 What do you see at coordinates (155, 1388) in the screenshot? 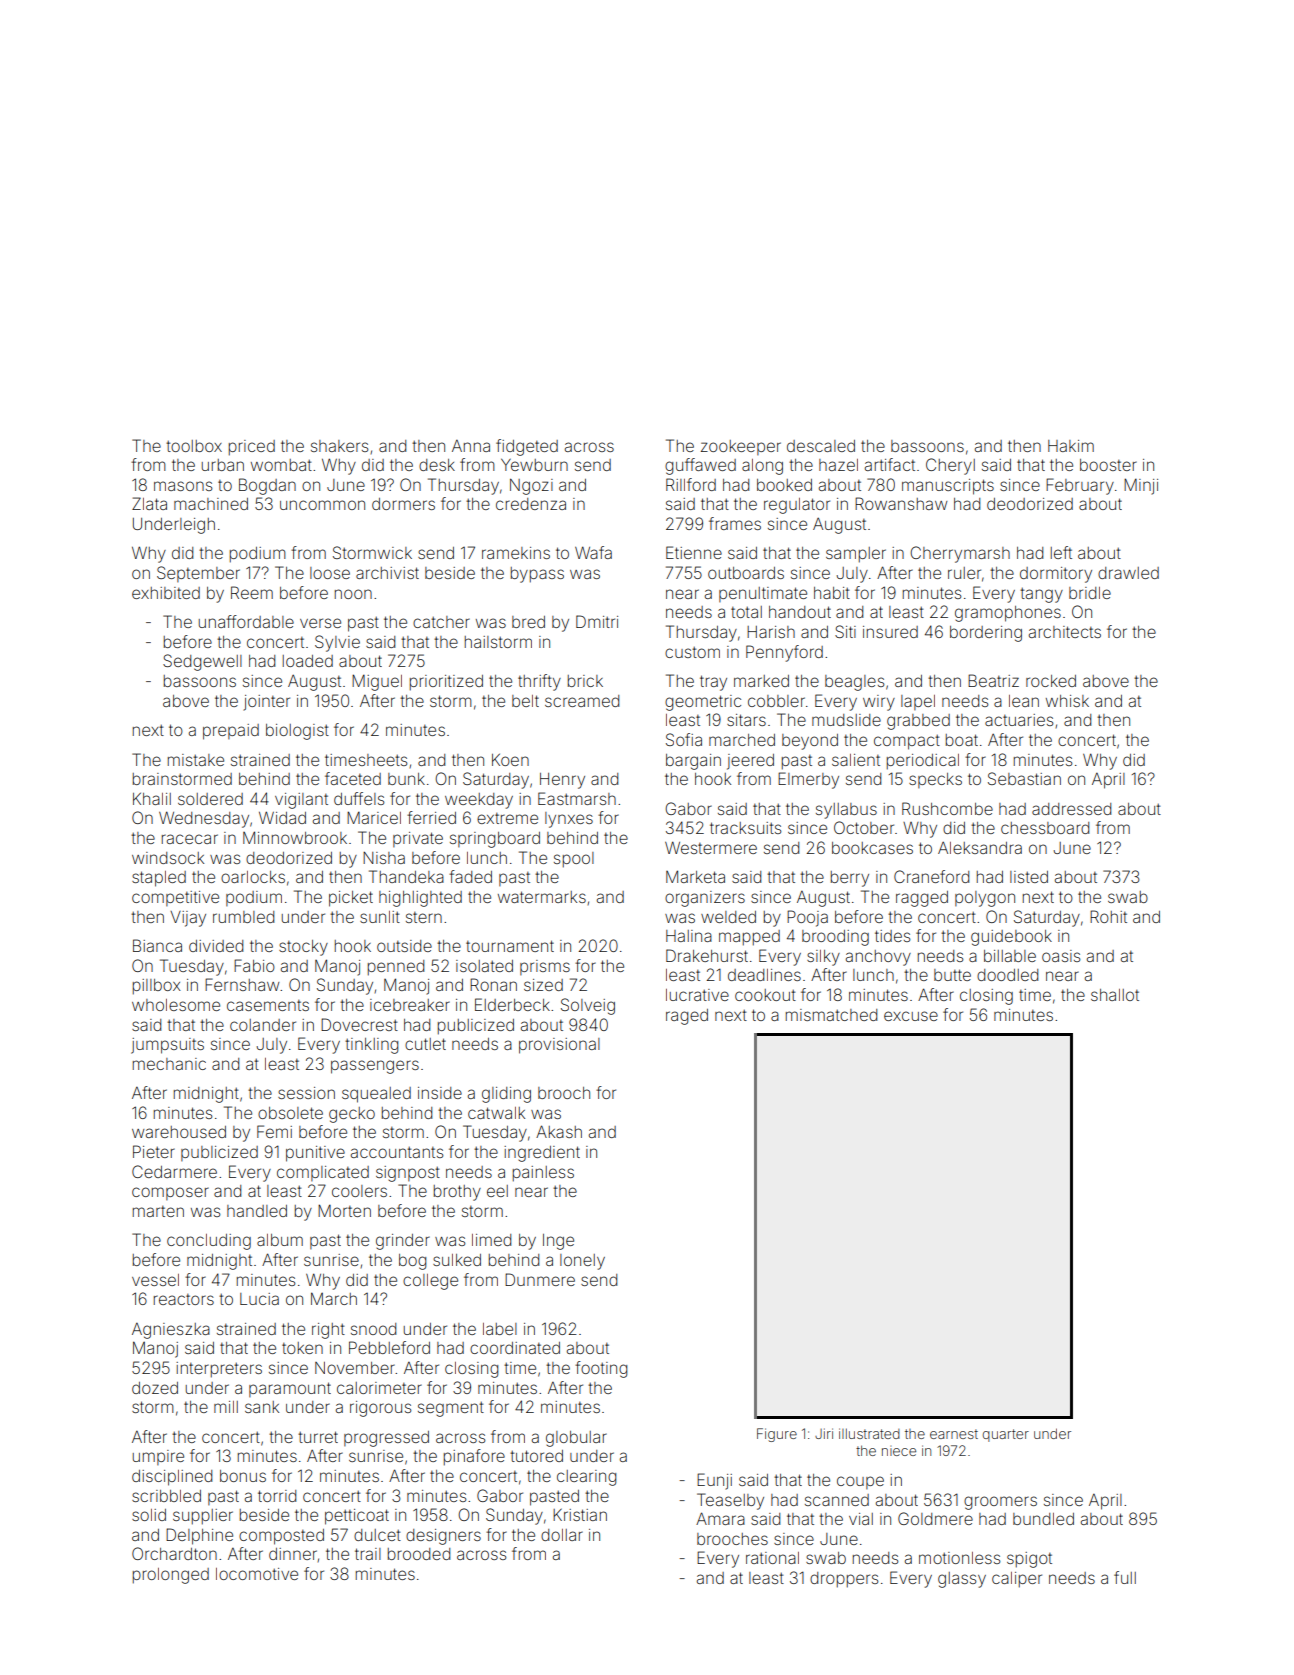
I see `dozed` at bounding box center [155, 1388].
